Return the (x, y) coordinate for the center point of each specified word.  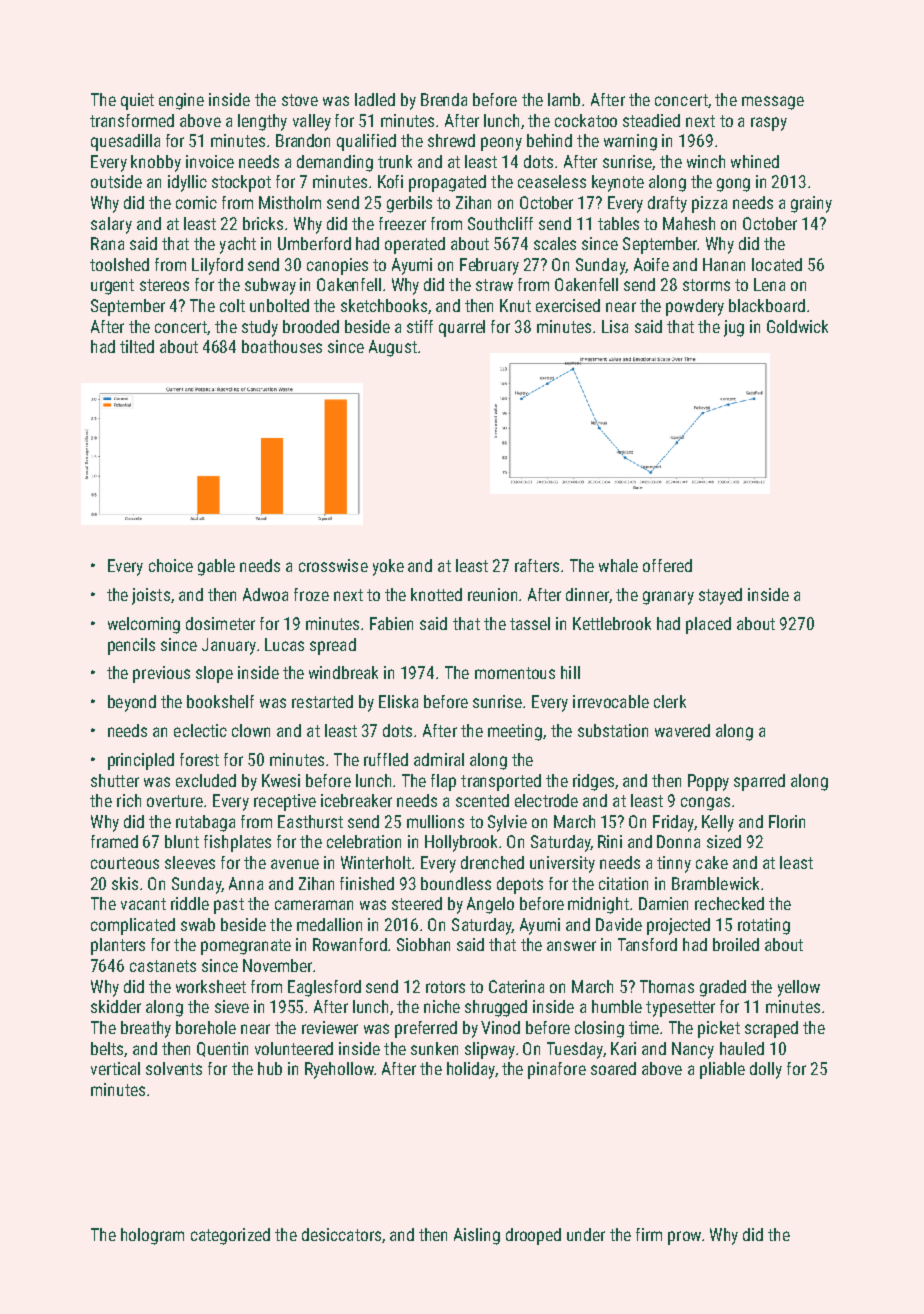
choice (171, 565)
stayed (720, 596)
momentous (515, 673)
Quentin (222, 1049)
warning (630, 142)
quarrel (462, 328)
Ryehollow (339, 1070)
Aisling (477, 1236)
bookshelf (220, 701)
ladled (375, 99)
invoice (210, 161)
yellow (799, 988)
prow (684, 1238)
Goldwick (797, 326)
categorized (230, 1236)
